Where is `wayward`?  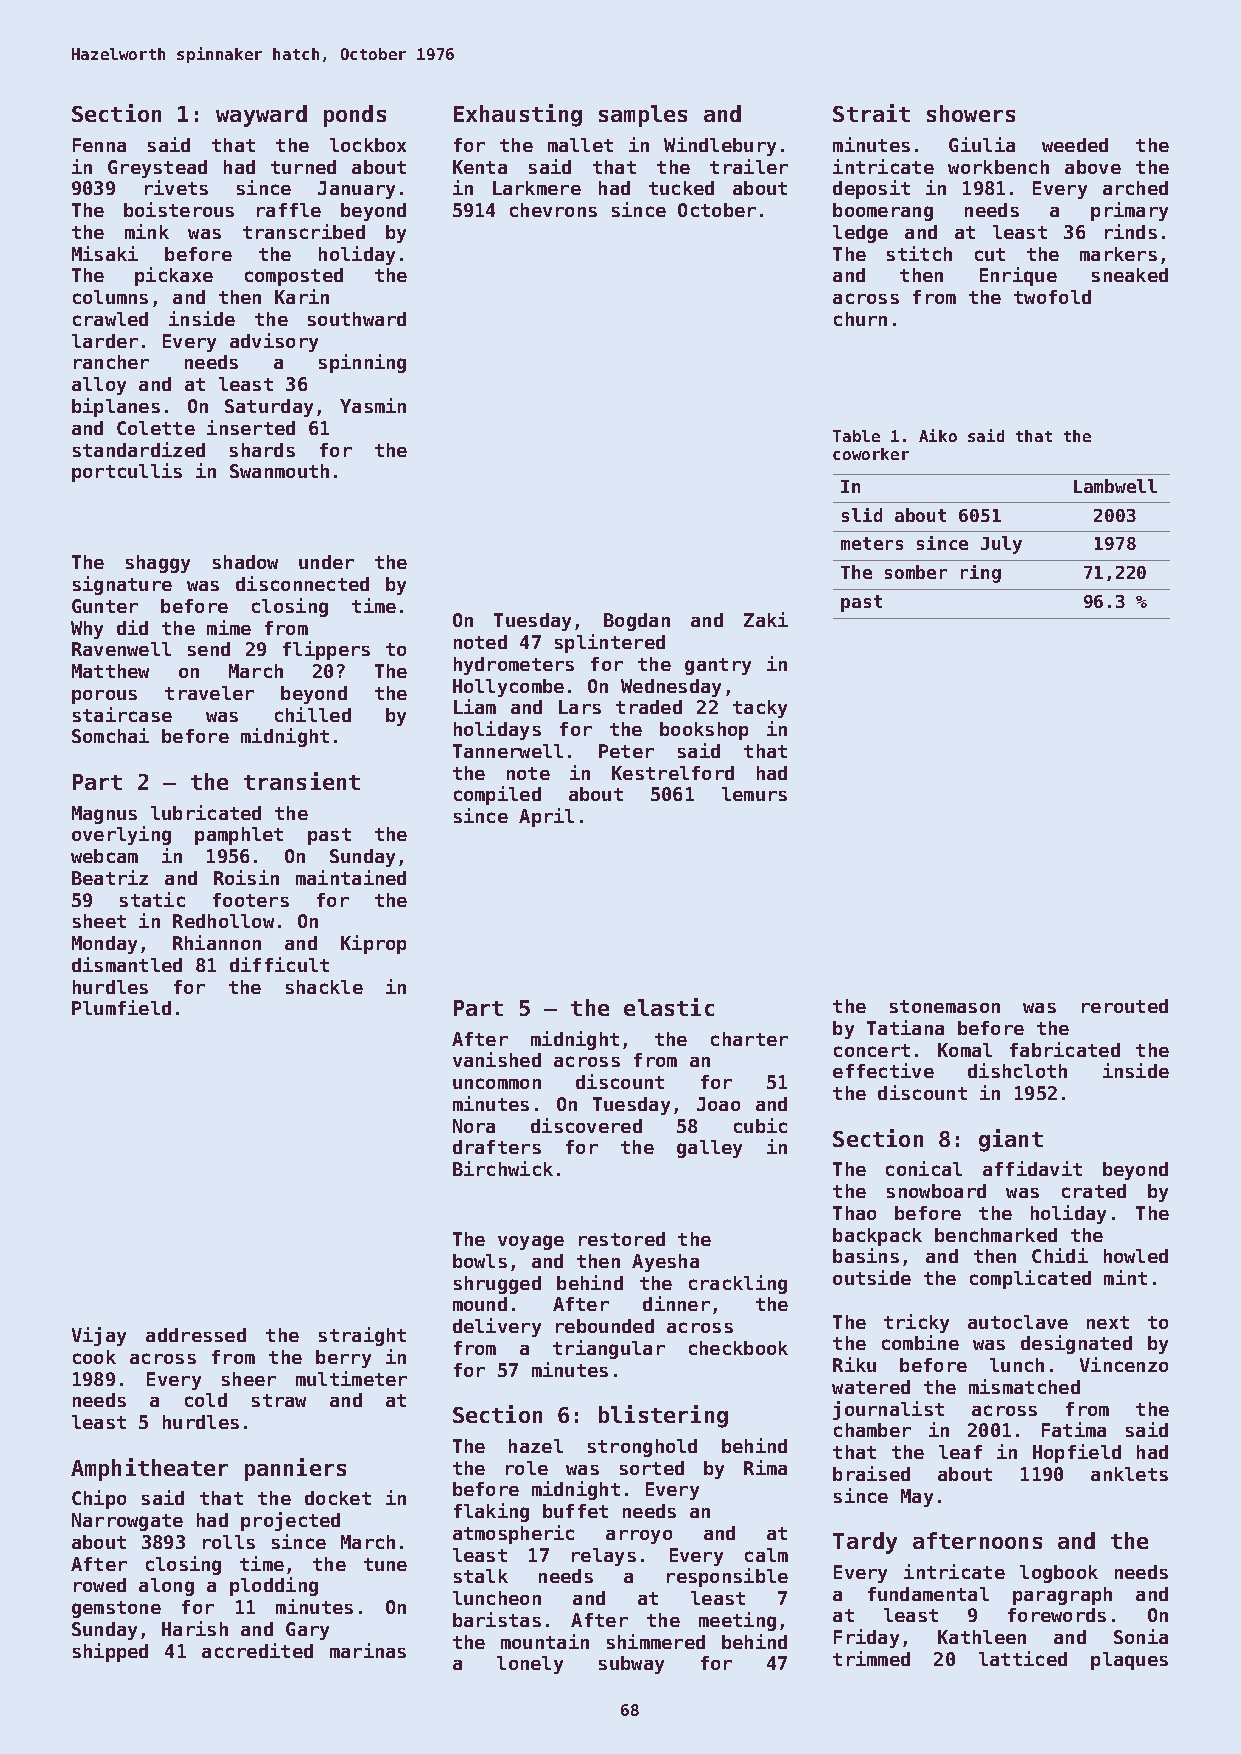 wayward is located at coordinates (261, 116).
